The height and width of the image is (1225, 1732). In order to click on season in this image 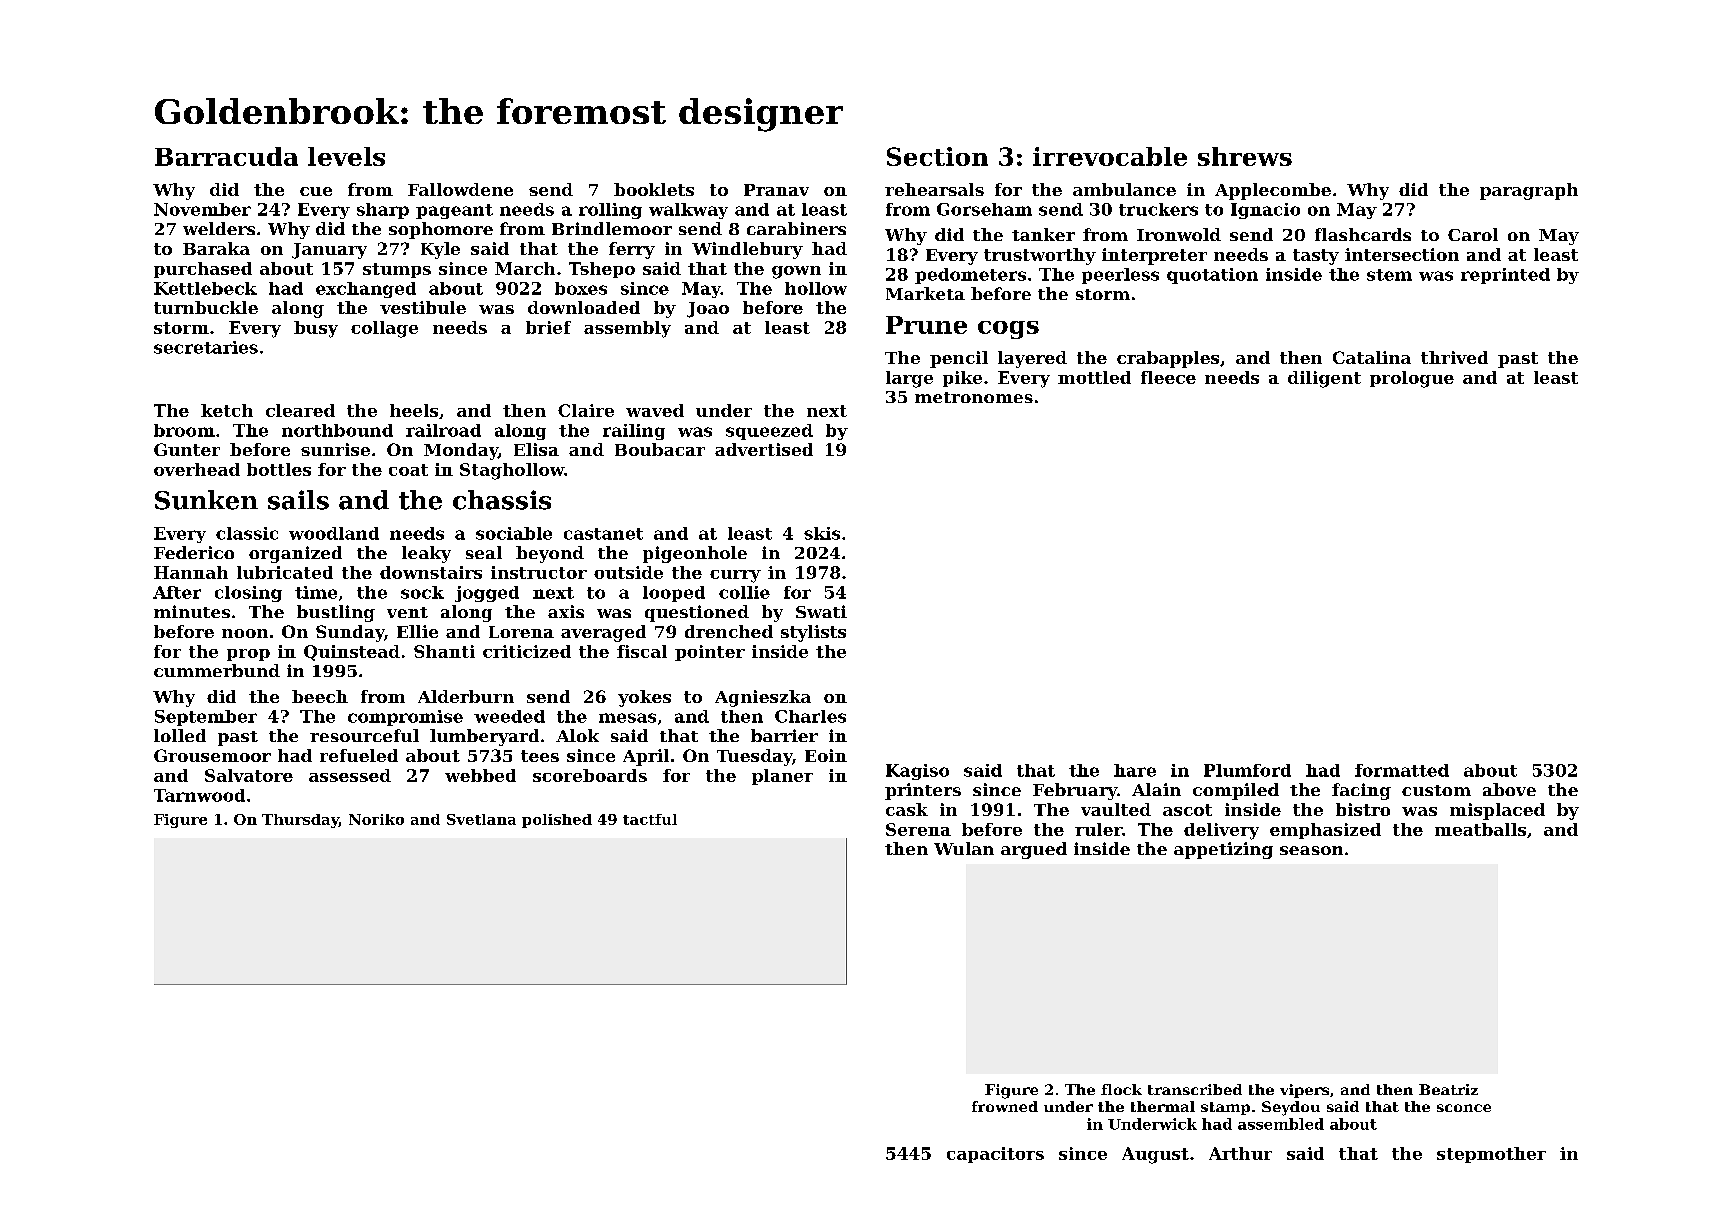, I will do `click(1311, 850)`.
